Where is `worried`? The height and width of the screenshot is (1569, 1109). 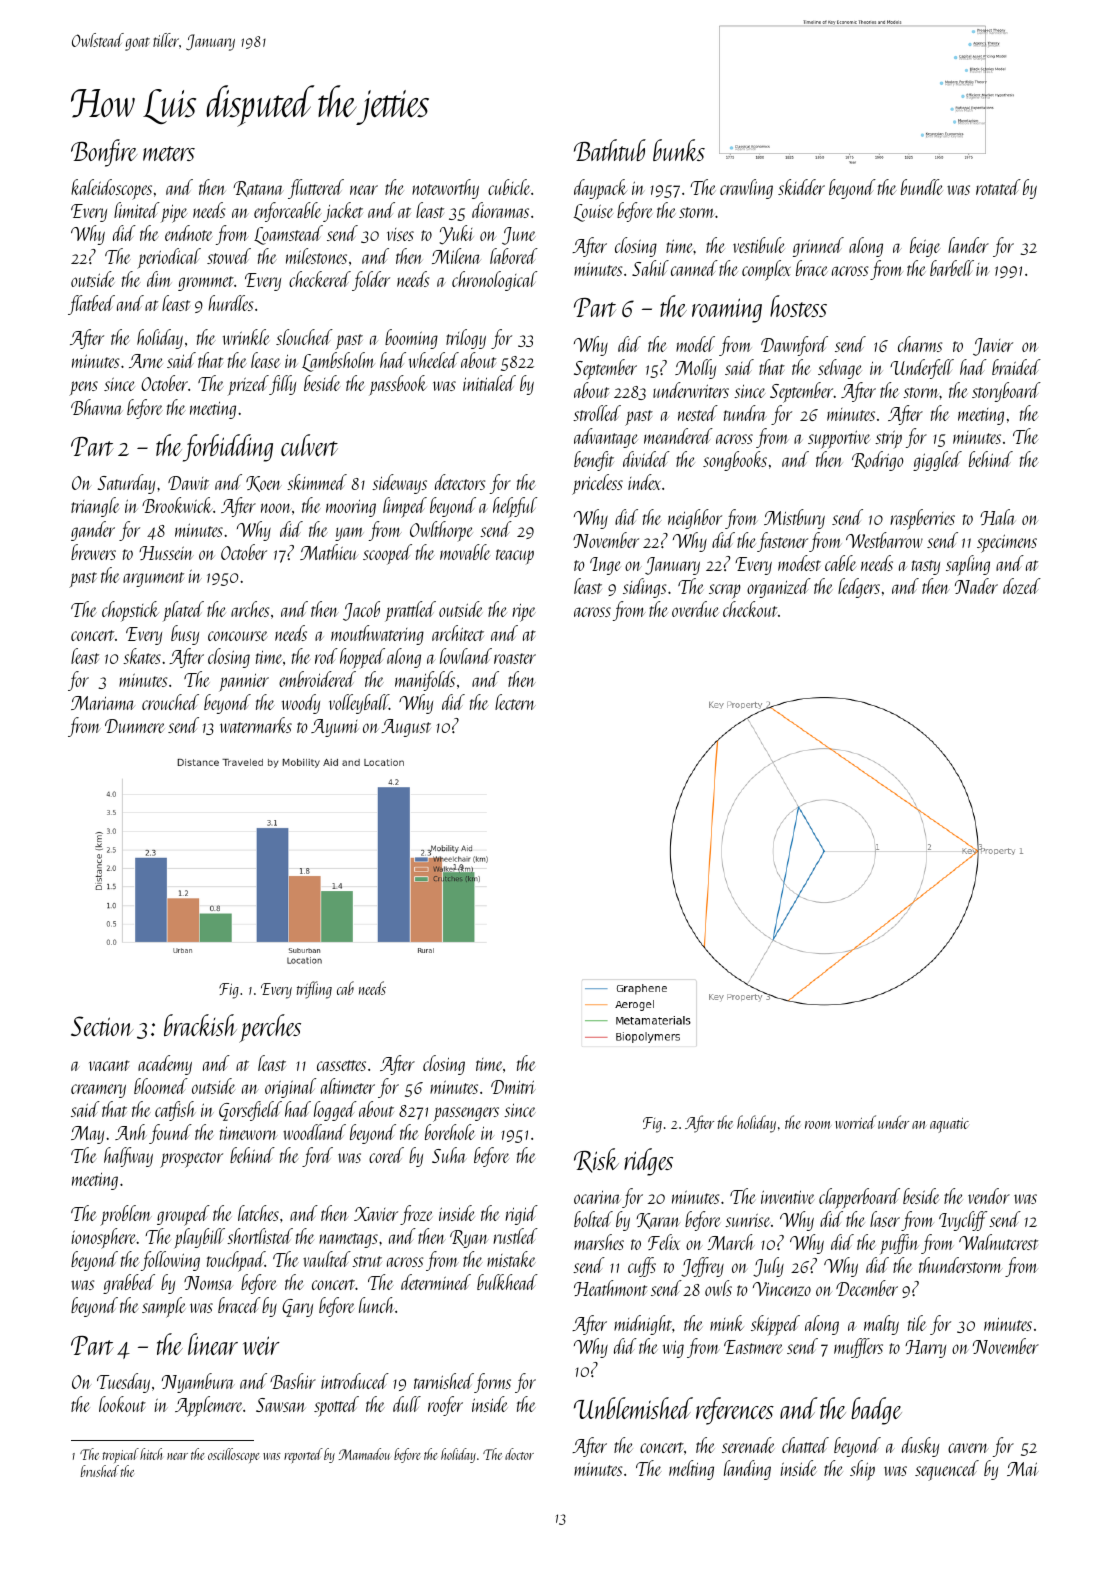 worried is located at coordinates (855, 1122).
